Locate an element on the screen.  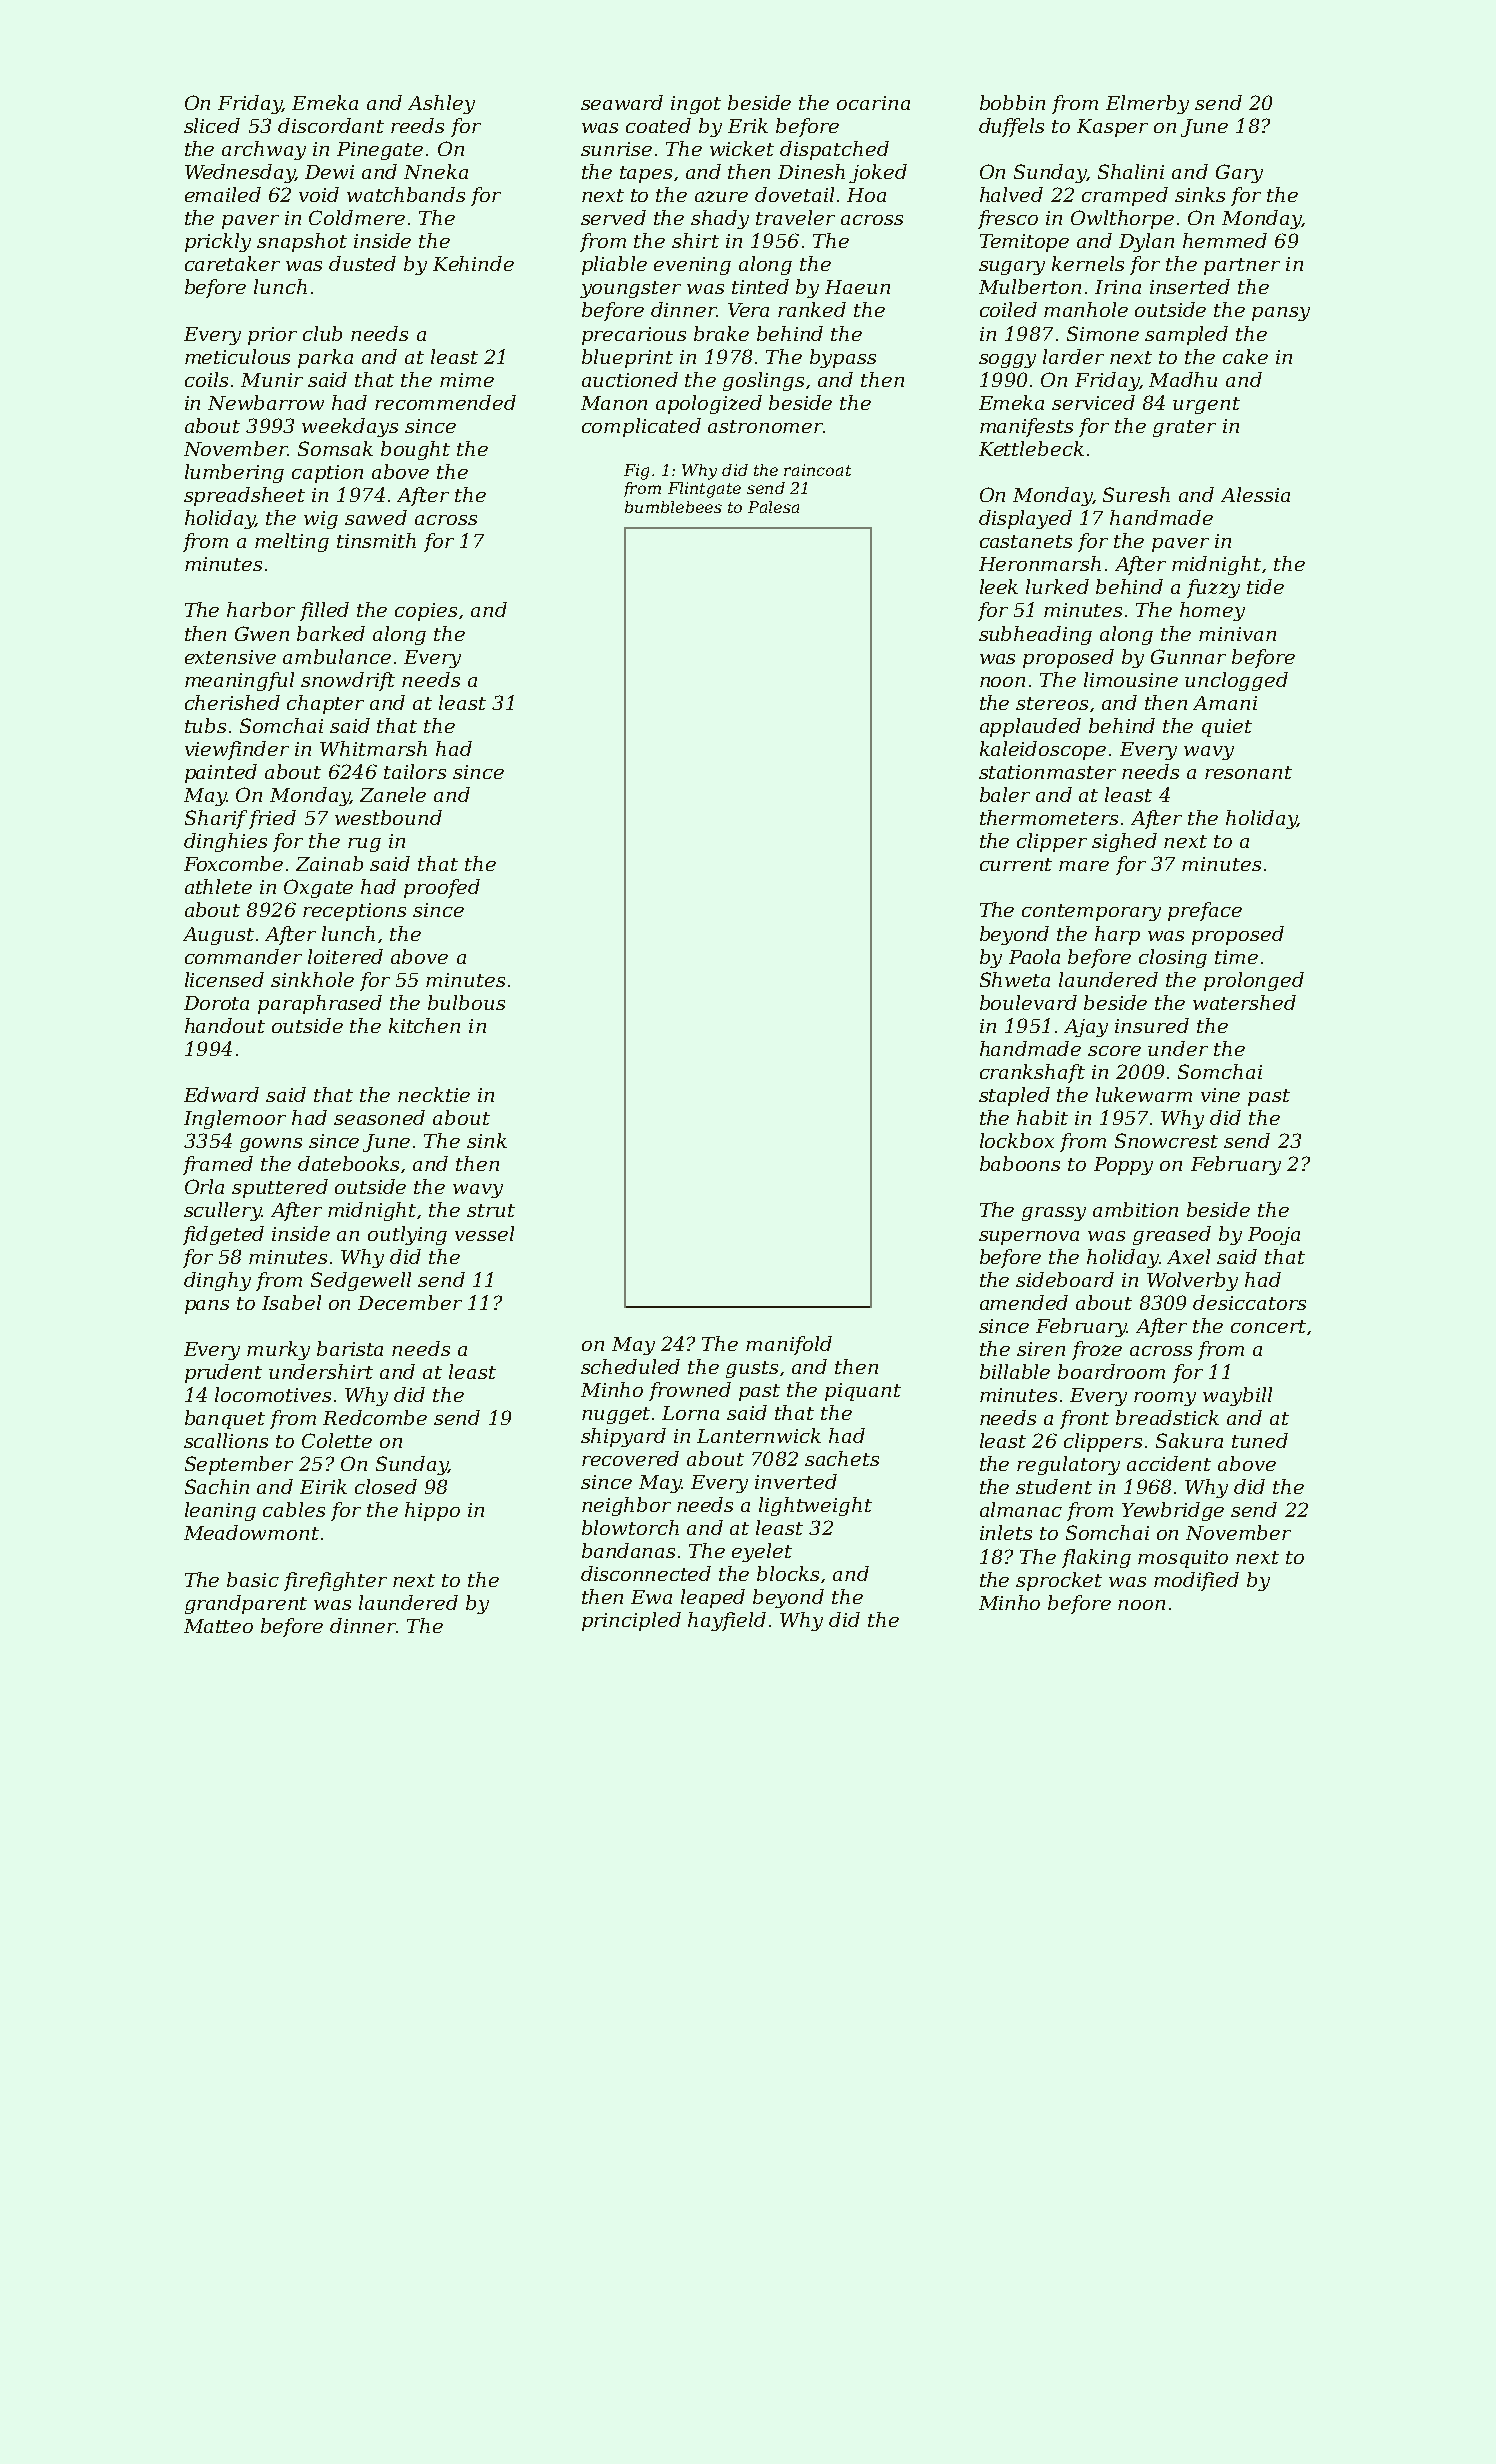
licensed is located at coordinates (224, 979).
